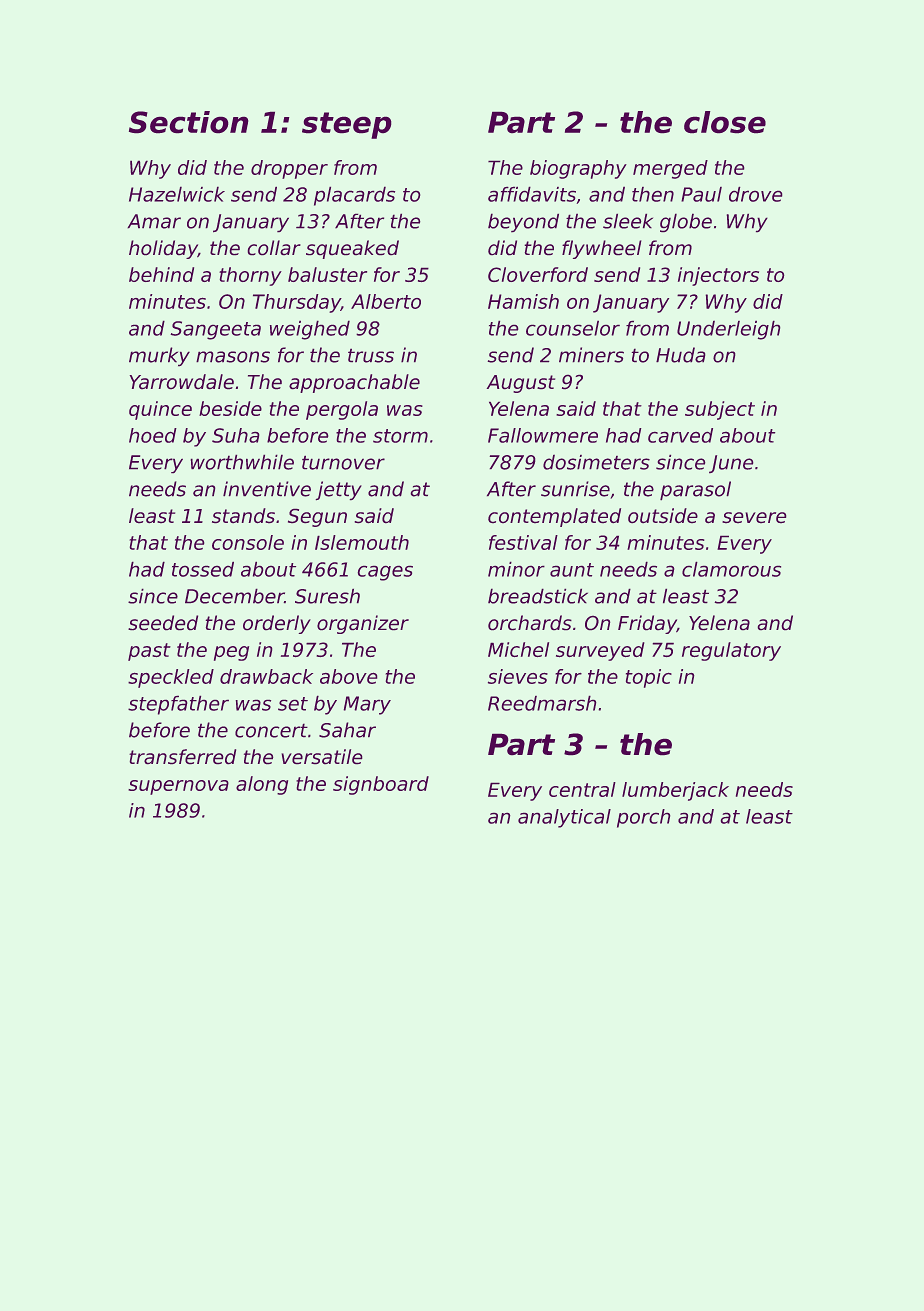  I want to click on subject, so click(720, 410).
